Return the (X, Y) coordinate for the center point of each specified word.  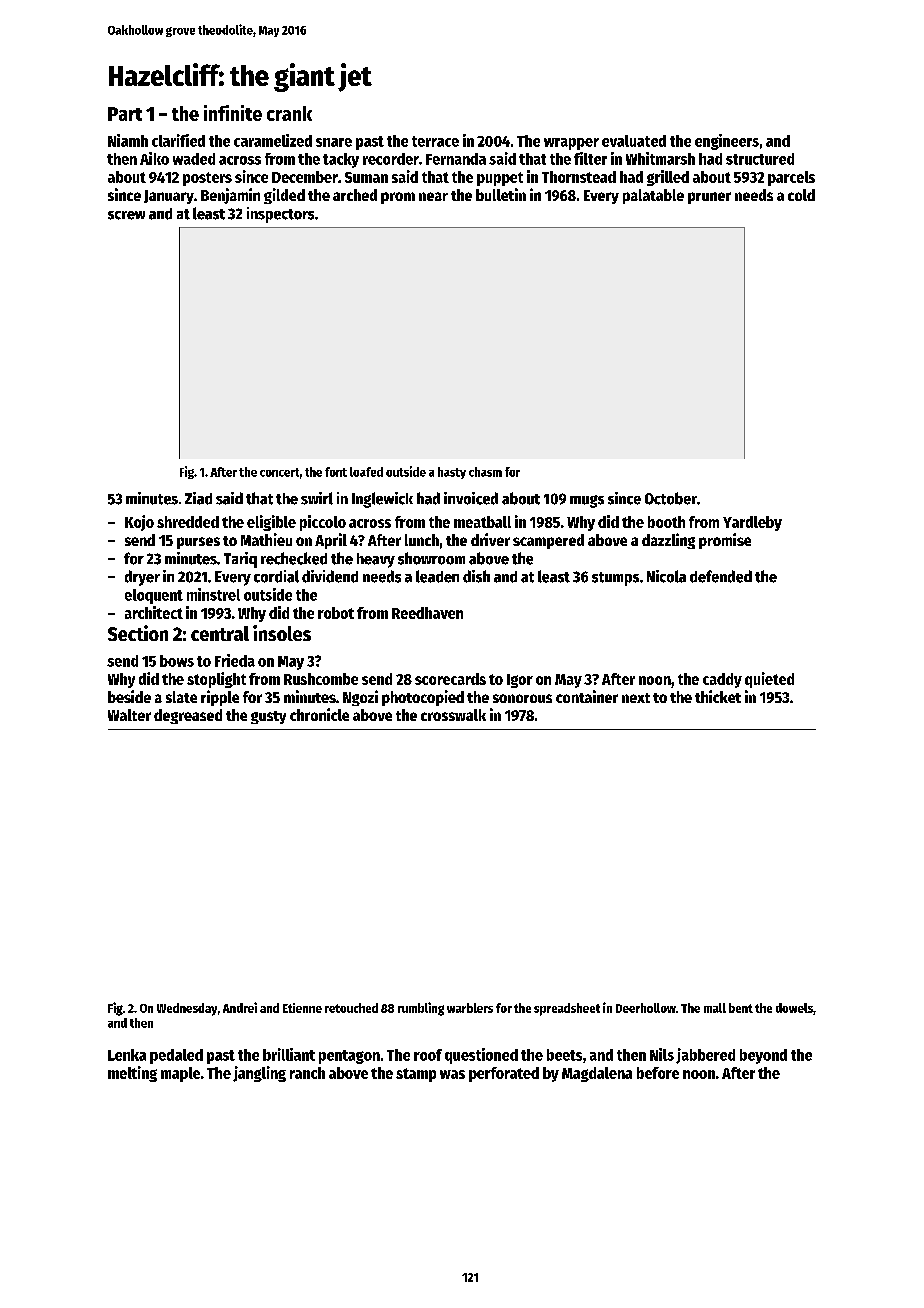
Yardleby (752, 523)
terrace (435, 141)
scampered (548, 541)
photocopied (423, 698)
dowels (794, 1008)
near (433, 196)
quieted (769, 680)
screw (126, 215)
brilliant (289, 1054)
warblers (470, 1008)
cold (801, 195)
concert (279, 472)
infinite (233, 113)
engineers (727, 142)
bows (177, 661)
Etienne (302, 1008)
